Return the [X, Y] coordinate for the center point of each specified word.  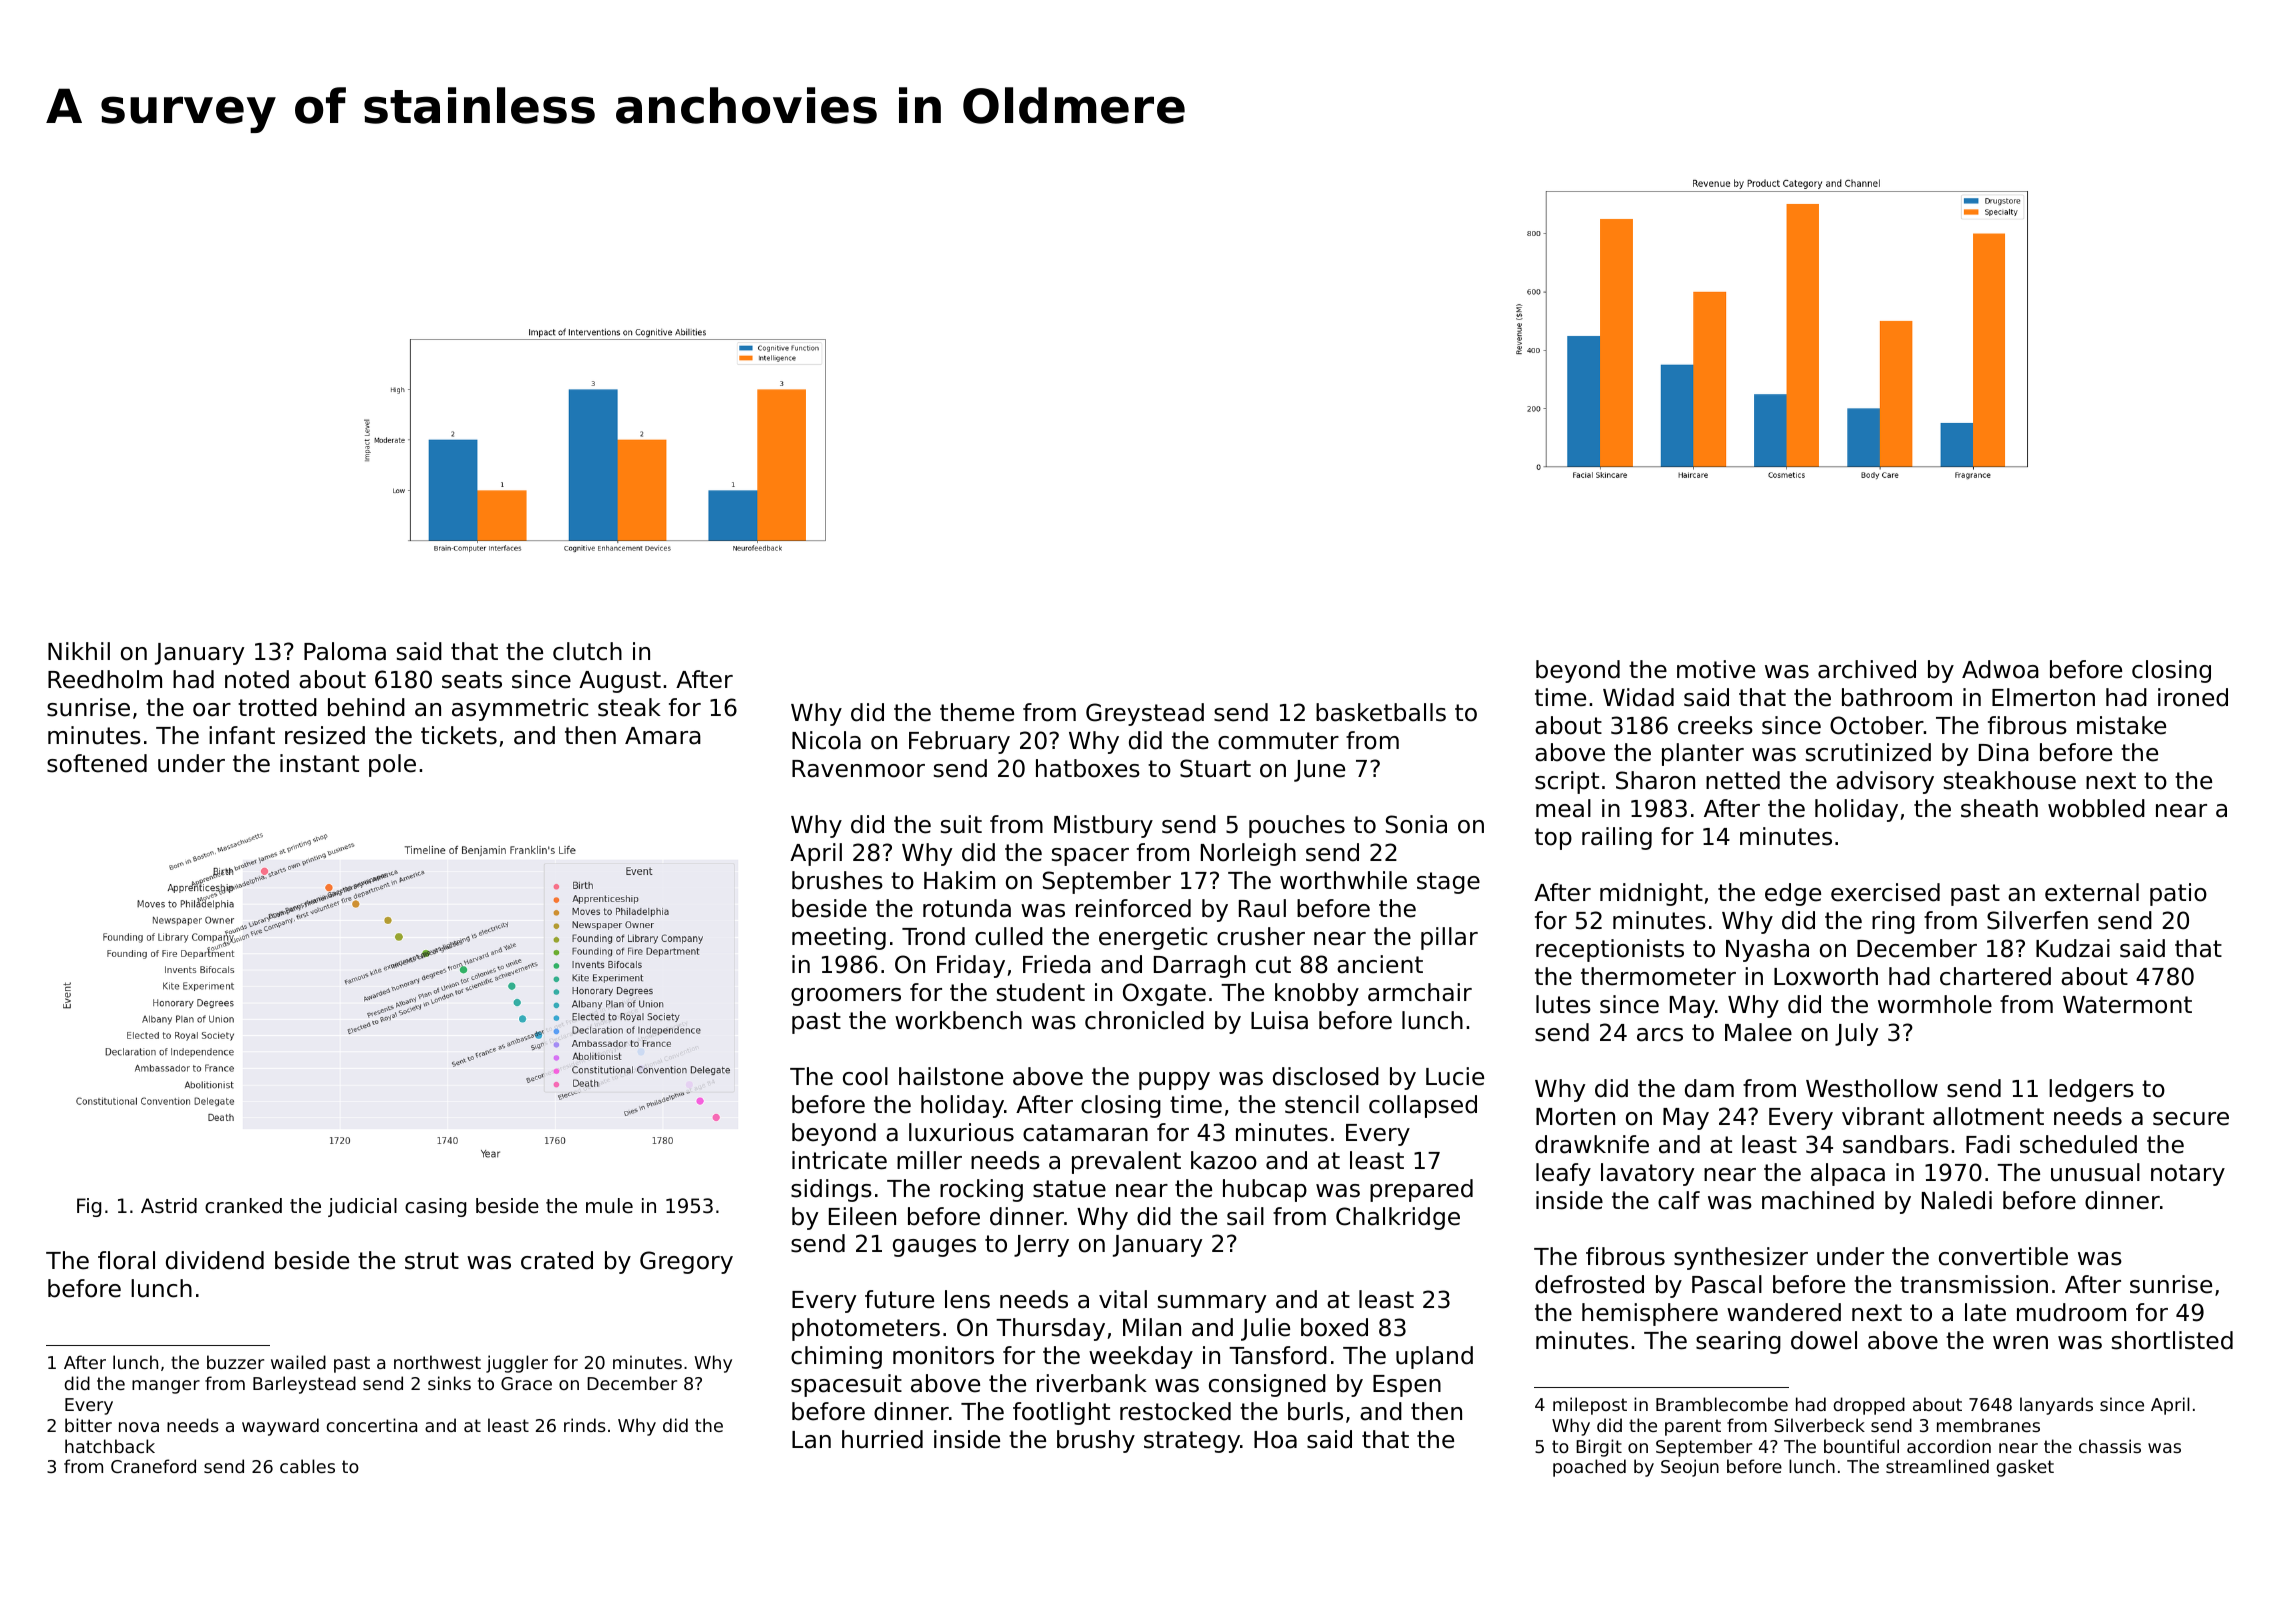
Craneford [153, 1466]
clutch [587, 651]
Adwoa [2000, 669]
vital [1123, 1299]
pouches [1297, 826]
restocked [1175, 1411]
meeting [839, 938]
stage [1448, 883]
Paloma [345, 651]
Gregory [686, 1262]
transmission [1974, 1284]
